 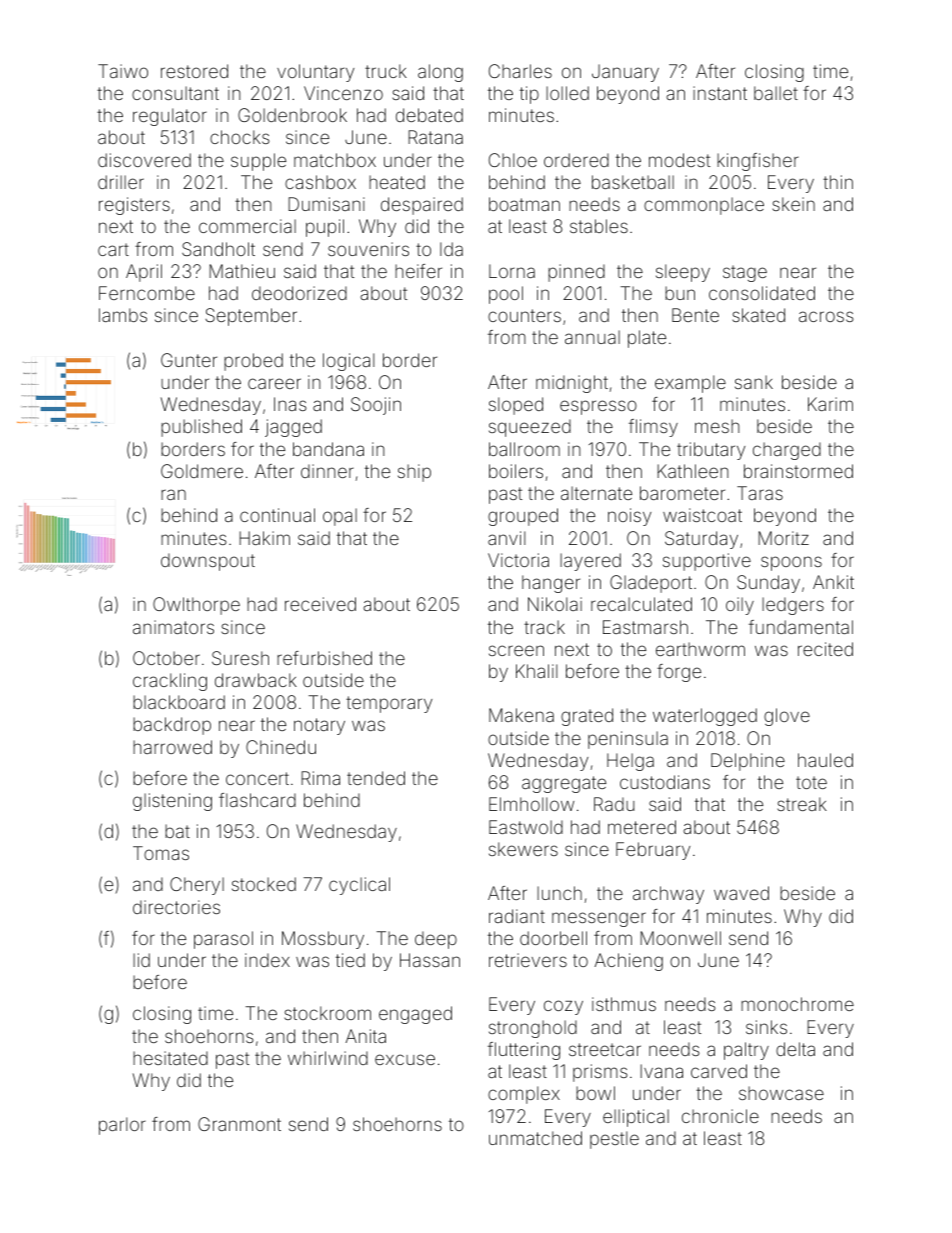 What do you see at coordinates (376, 406) in the page?
I see `Soojin` at bounding box center [376, 406].
